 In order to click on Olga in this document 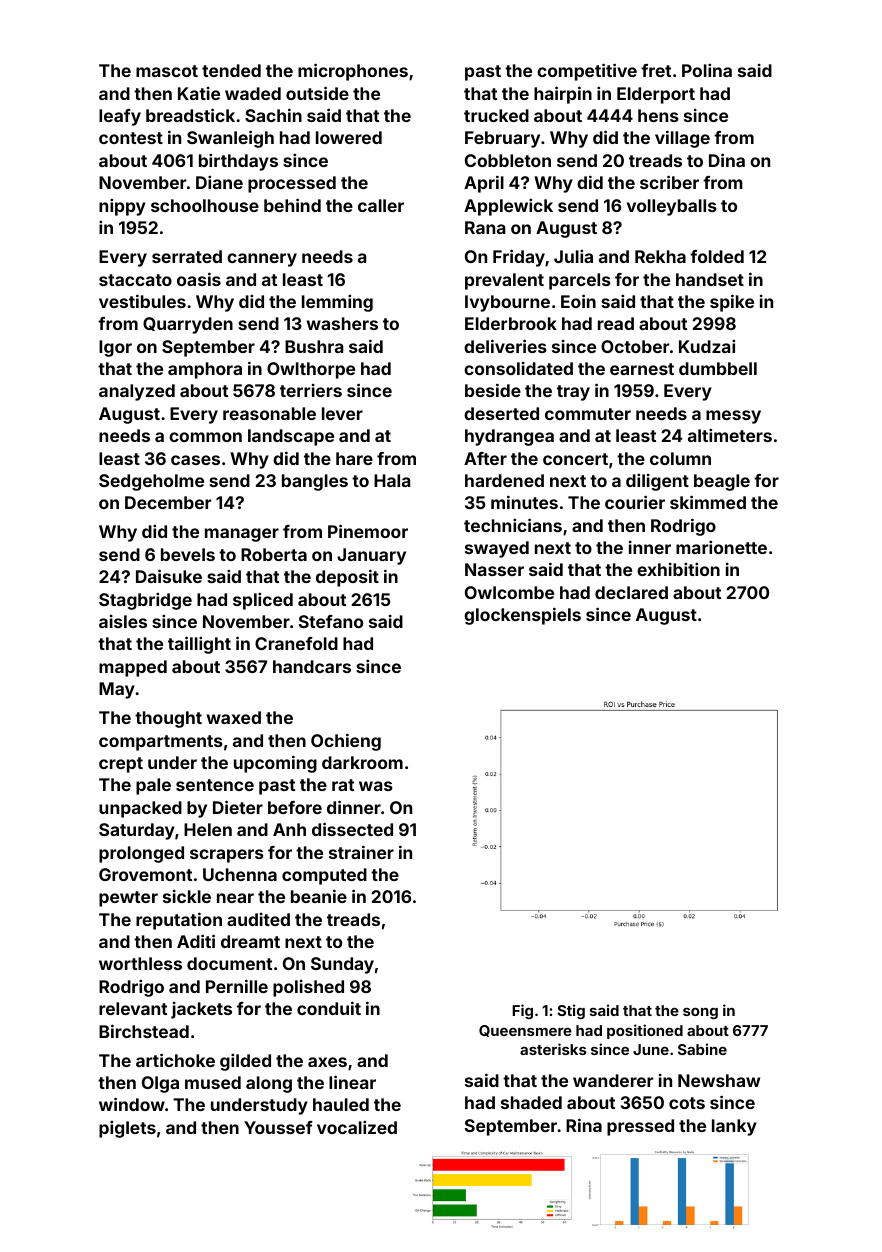, I will do `click(160, 1084)`.
